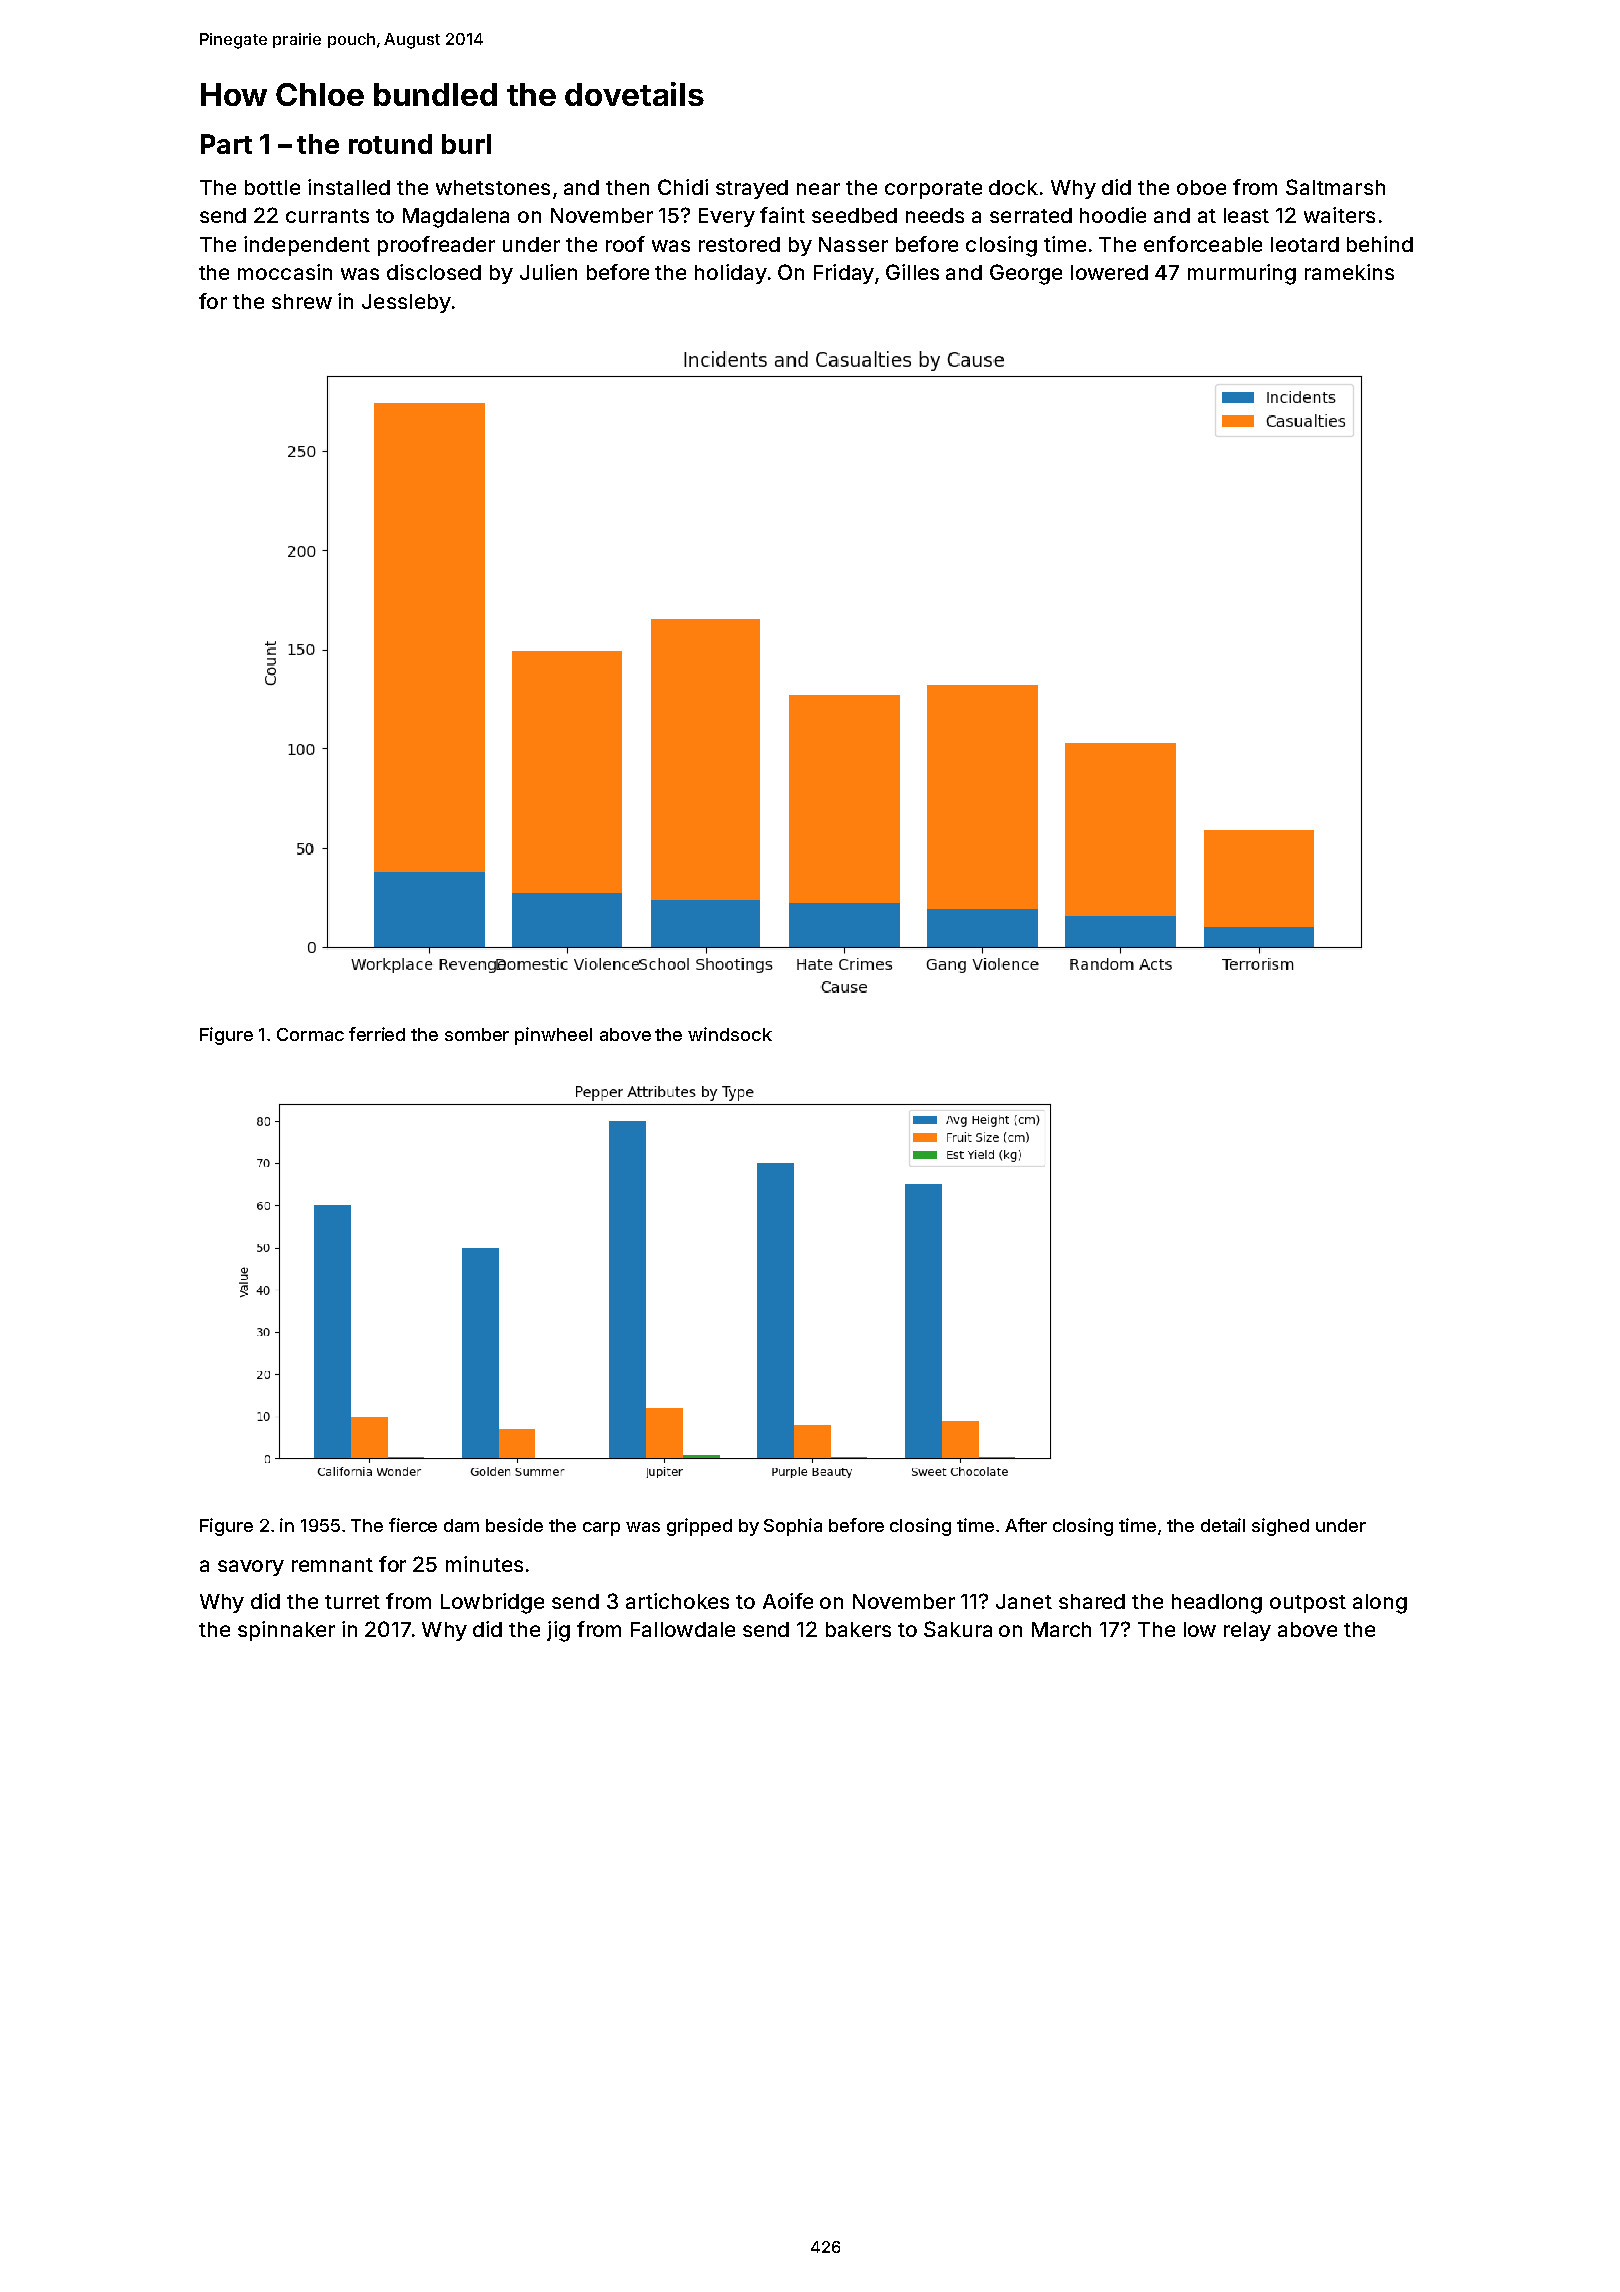  I want to click on murmuring, so click(1242, 274).
